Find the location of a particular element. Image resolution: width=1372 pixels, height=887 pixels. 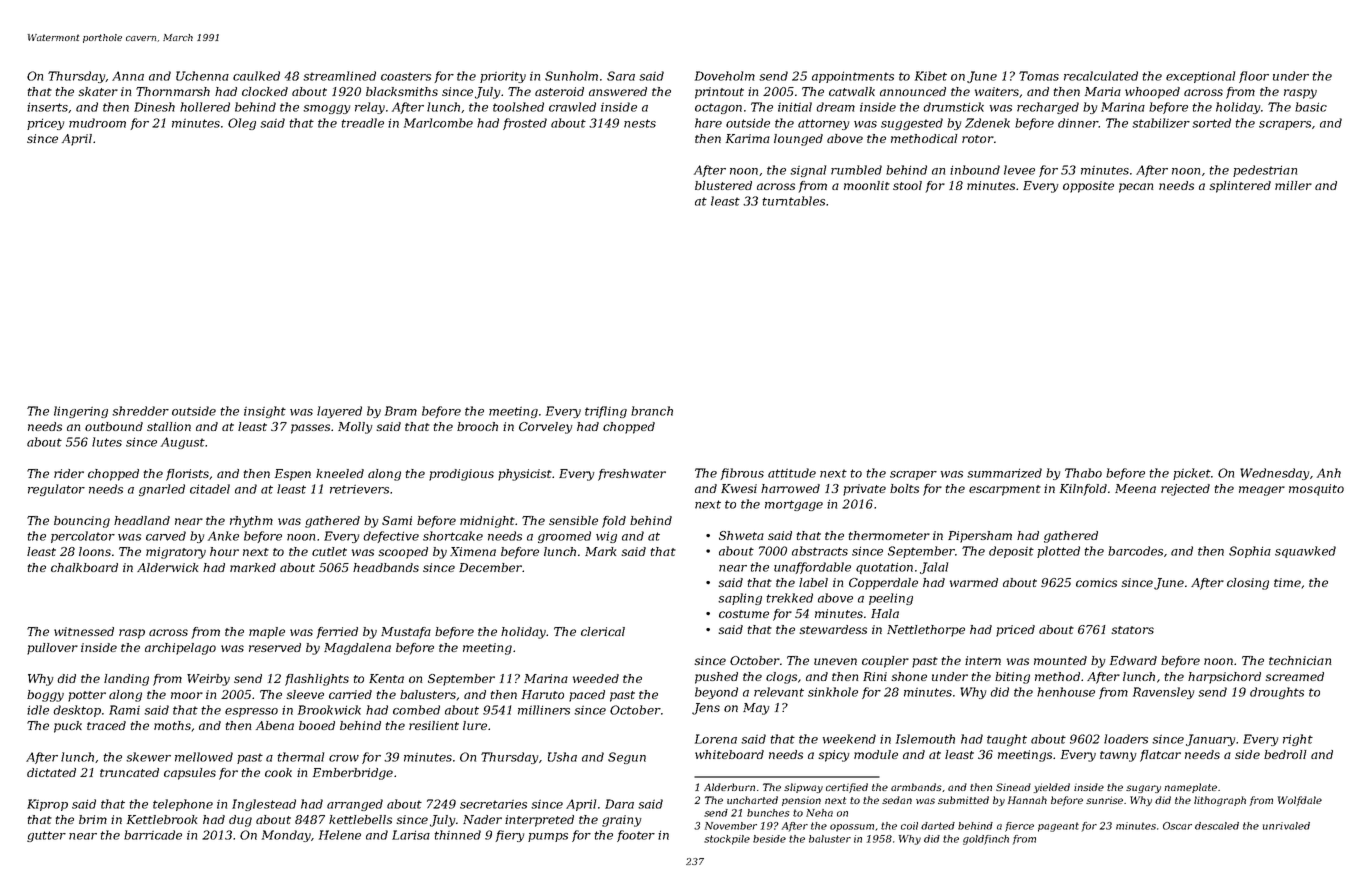

descaled is located at coordinates (1217, 826).
